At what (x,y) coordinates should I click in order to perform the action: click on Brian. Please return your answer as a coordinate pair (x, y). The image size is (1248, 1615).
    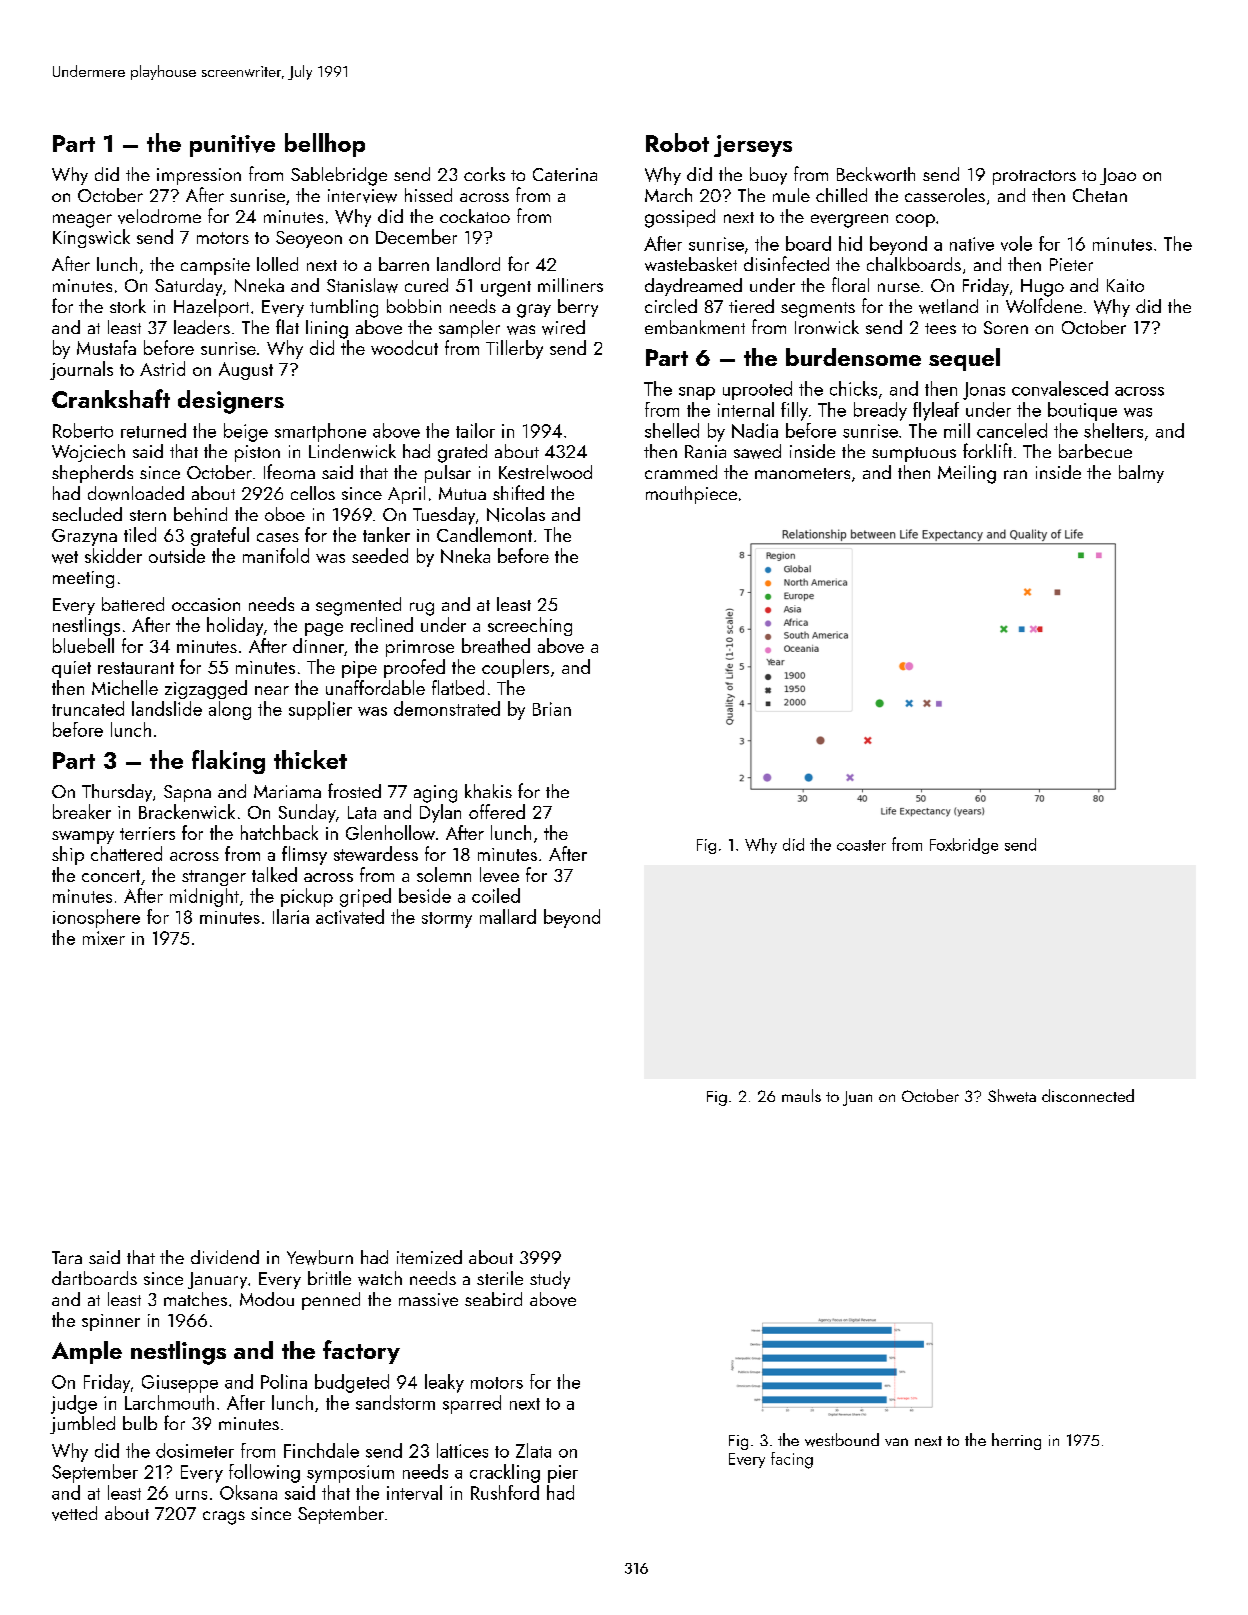
    Looking at the image, I should click on (552, 709).
